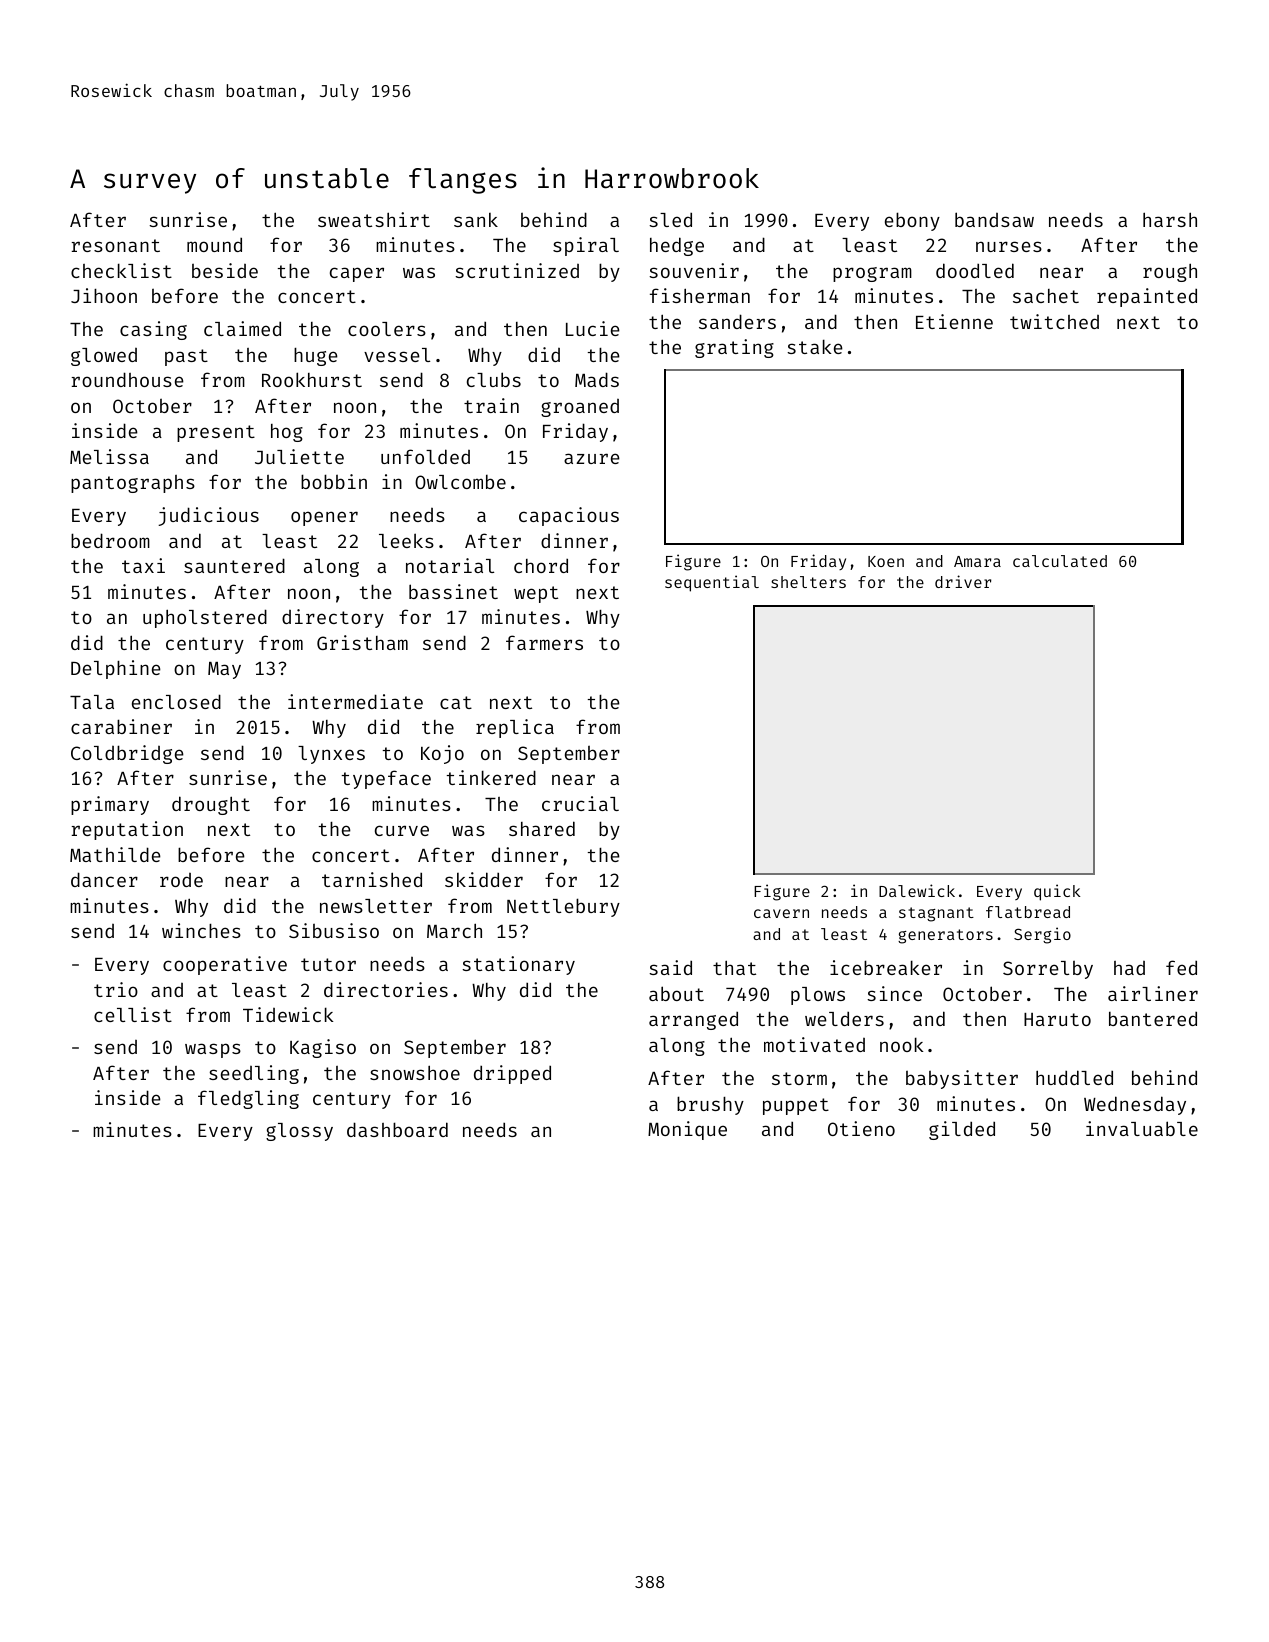  What do you see at coordinates (670, 220) in the page?
I see `sled` at bounding box center [670, 220].
